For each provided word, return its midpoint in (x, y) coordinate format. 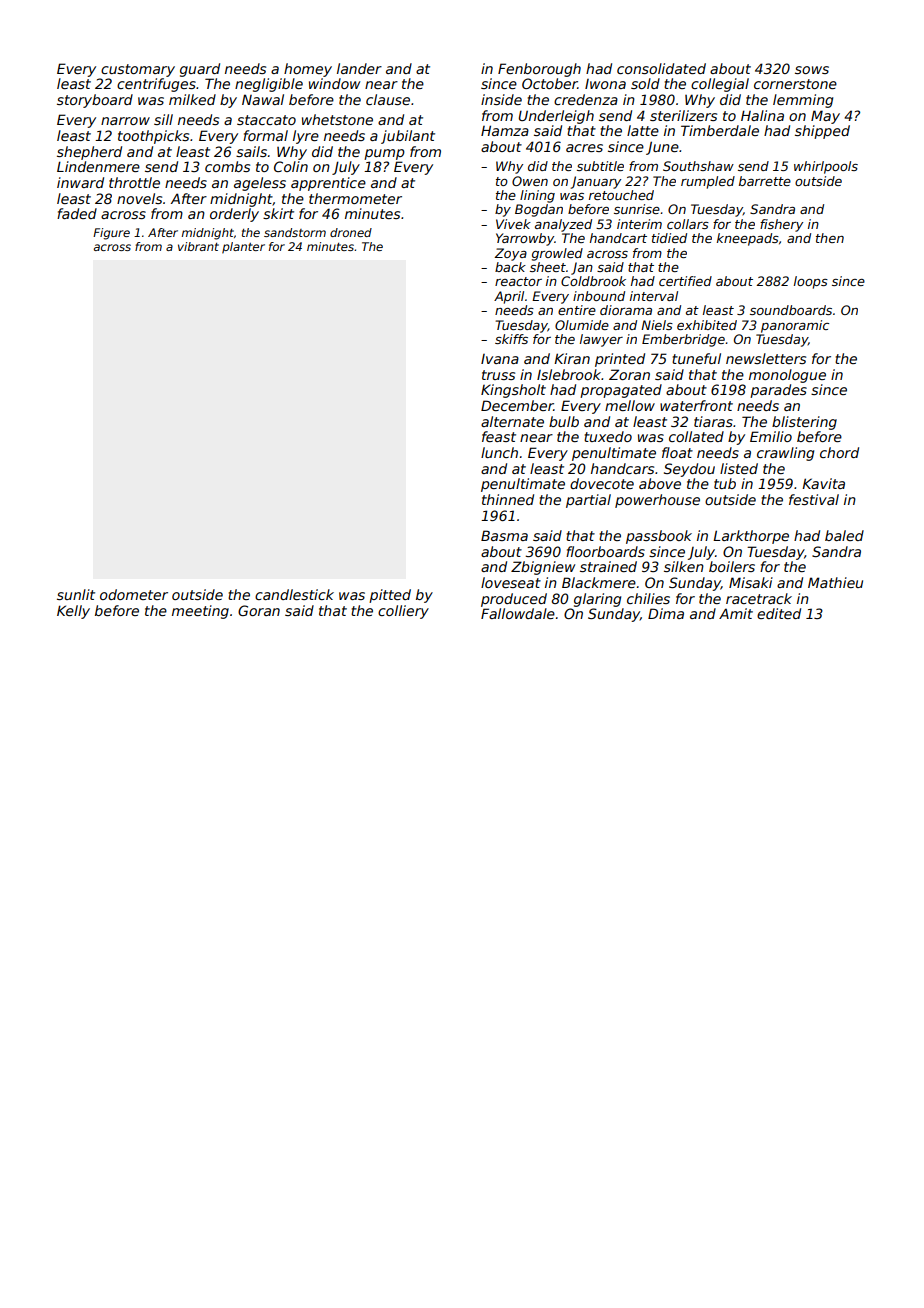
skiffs (511, 339)
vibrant (198, 246)
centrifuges (156, 85)
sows (812, 70)
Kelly (73, 612)
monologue (787, 376)
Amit (736, 613)
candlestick (294, 594)
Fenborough (539, 70)
